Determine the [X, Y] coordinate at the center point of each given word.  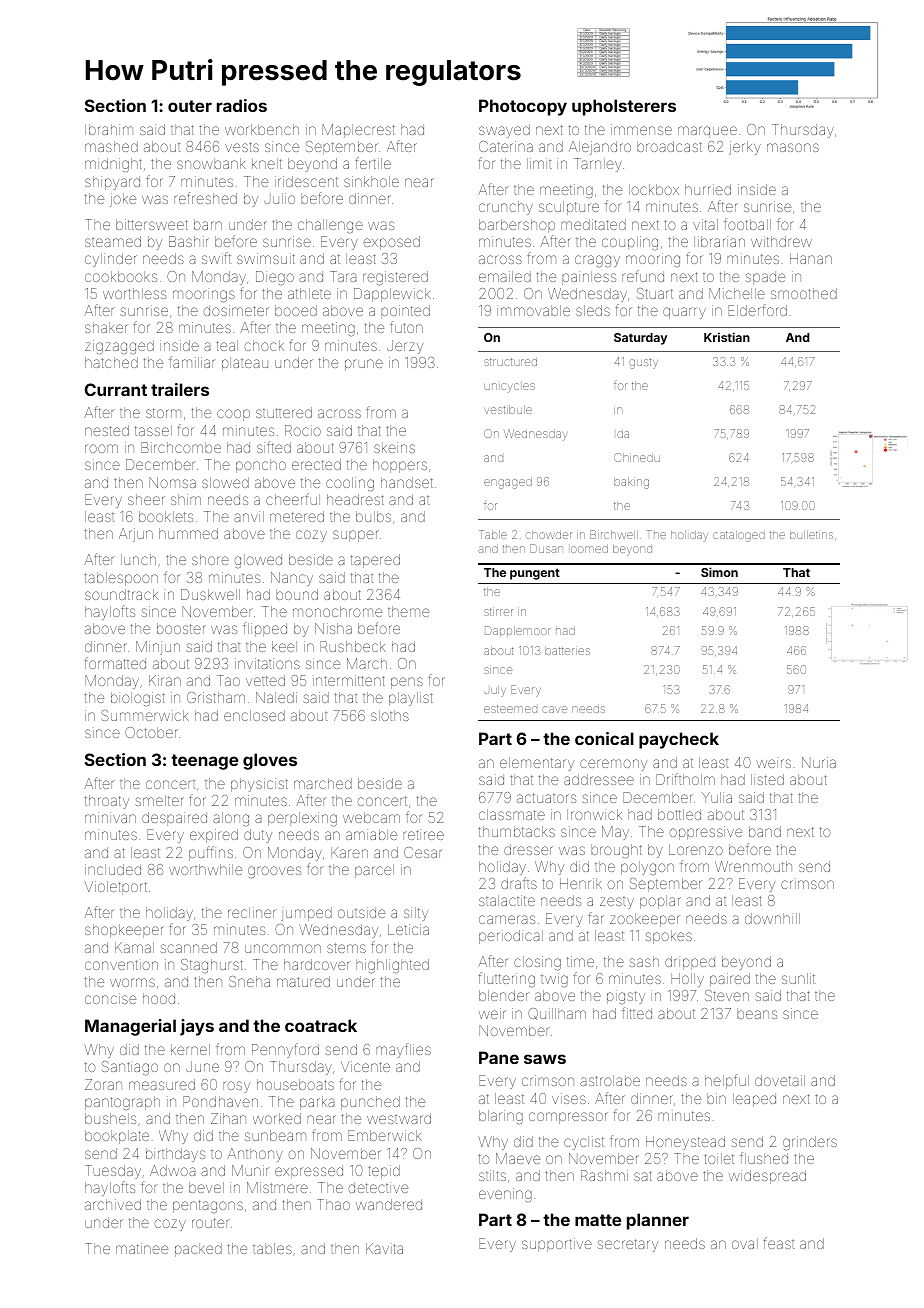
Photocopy [523, 107]
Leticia [408, 929]
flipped [265, 629]
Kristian [727, 337]
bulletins [811, 535]
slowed [225, 482]
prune [364, 365]
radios [242, 105]
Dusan [546, 548]
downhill [772, 918]
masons [793, 147]
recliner [252, 912]
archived [113, 1204]
